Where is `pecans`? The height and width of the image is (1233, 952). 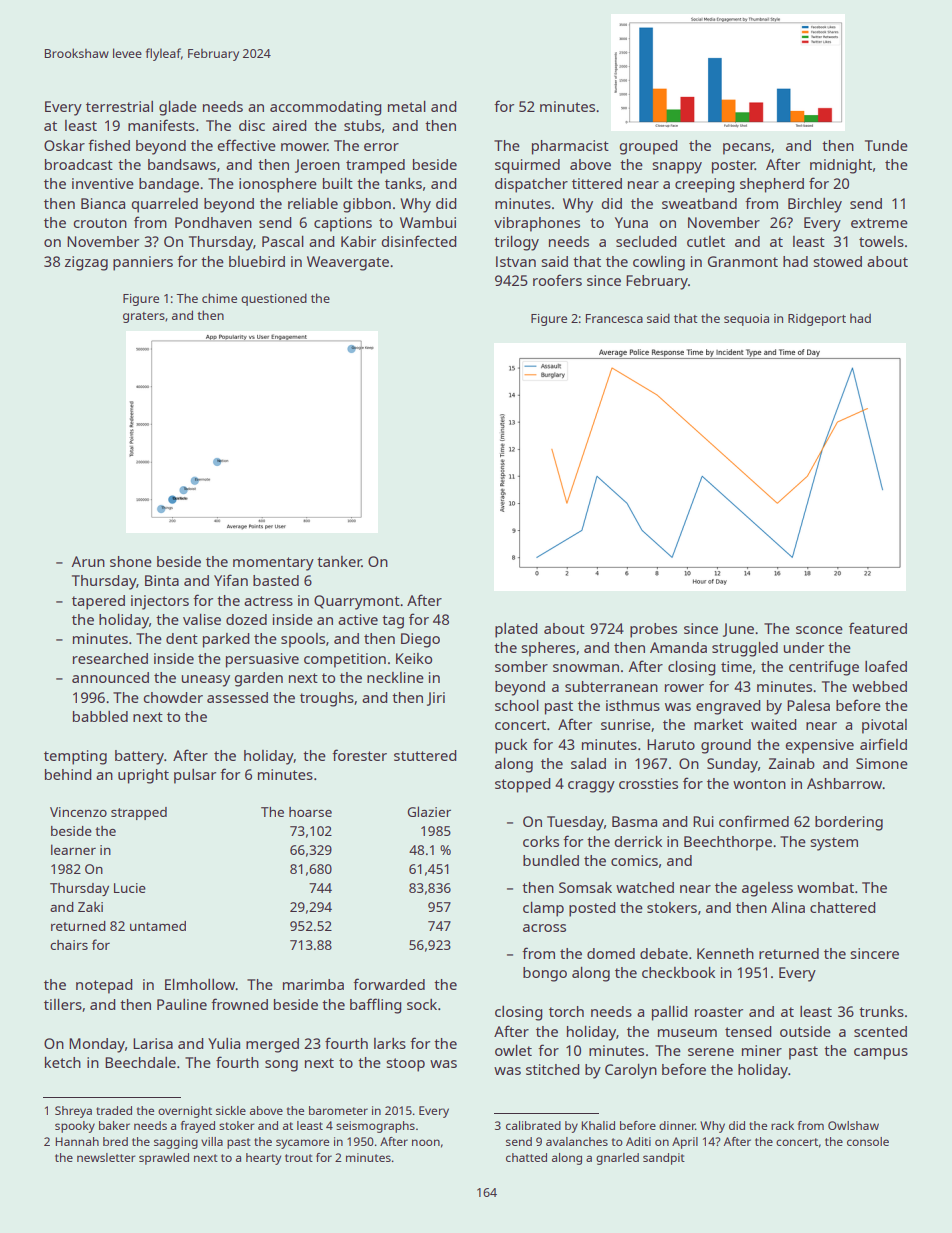
pecans is located at coordinates (747, 149).
